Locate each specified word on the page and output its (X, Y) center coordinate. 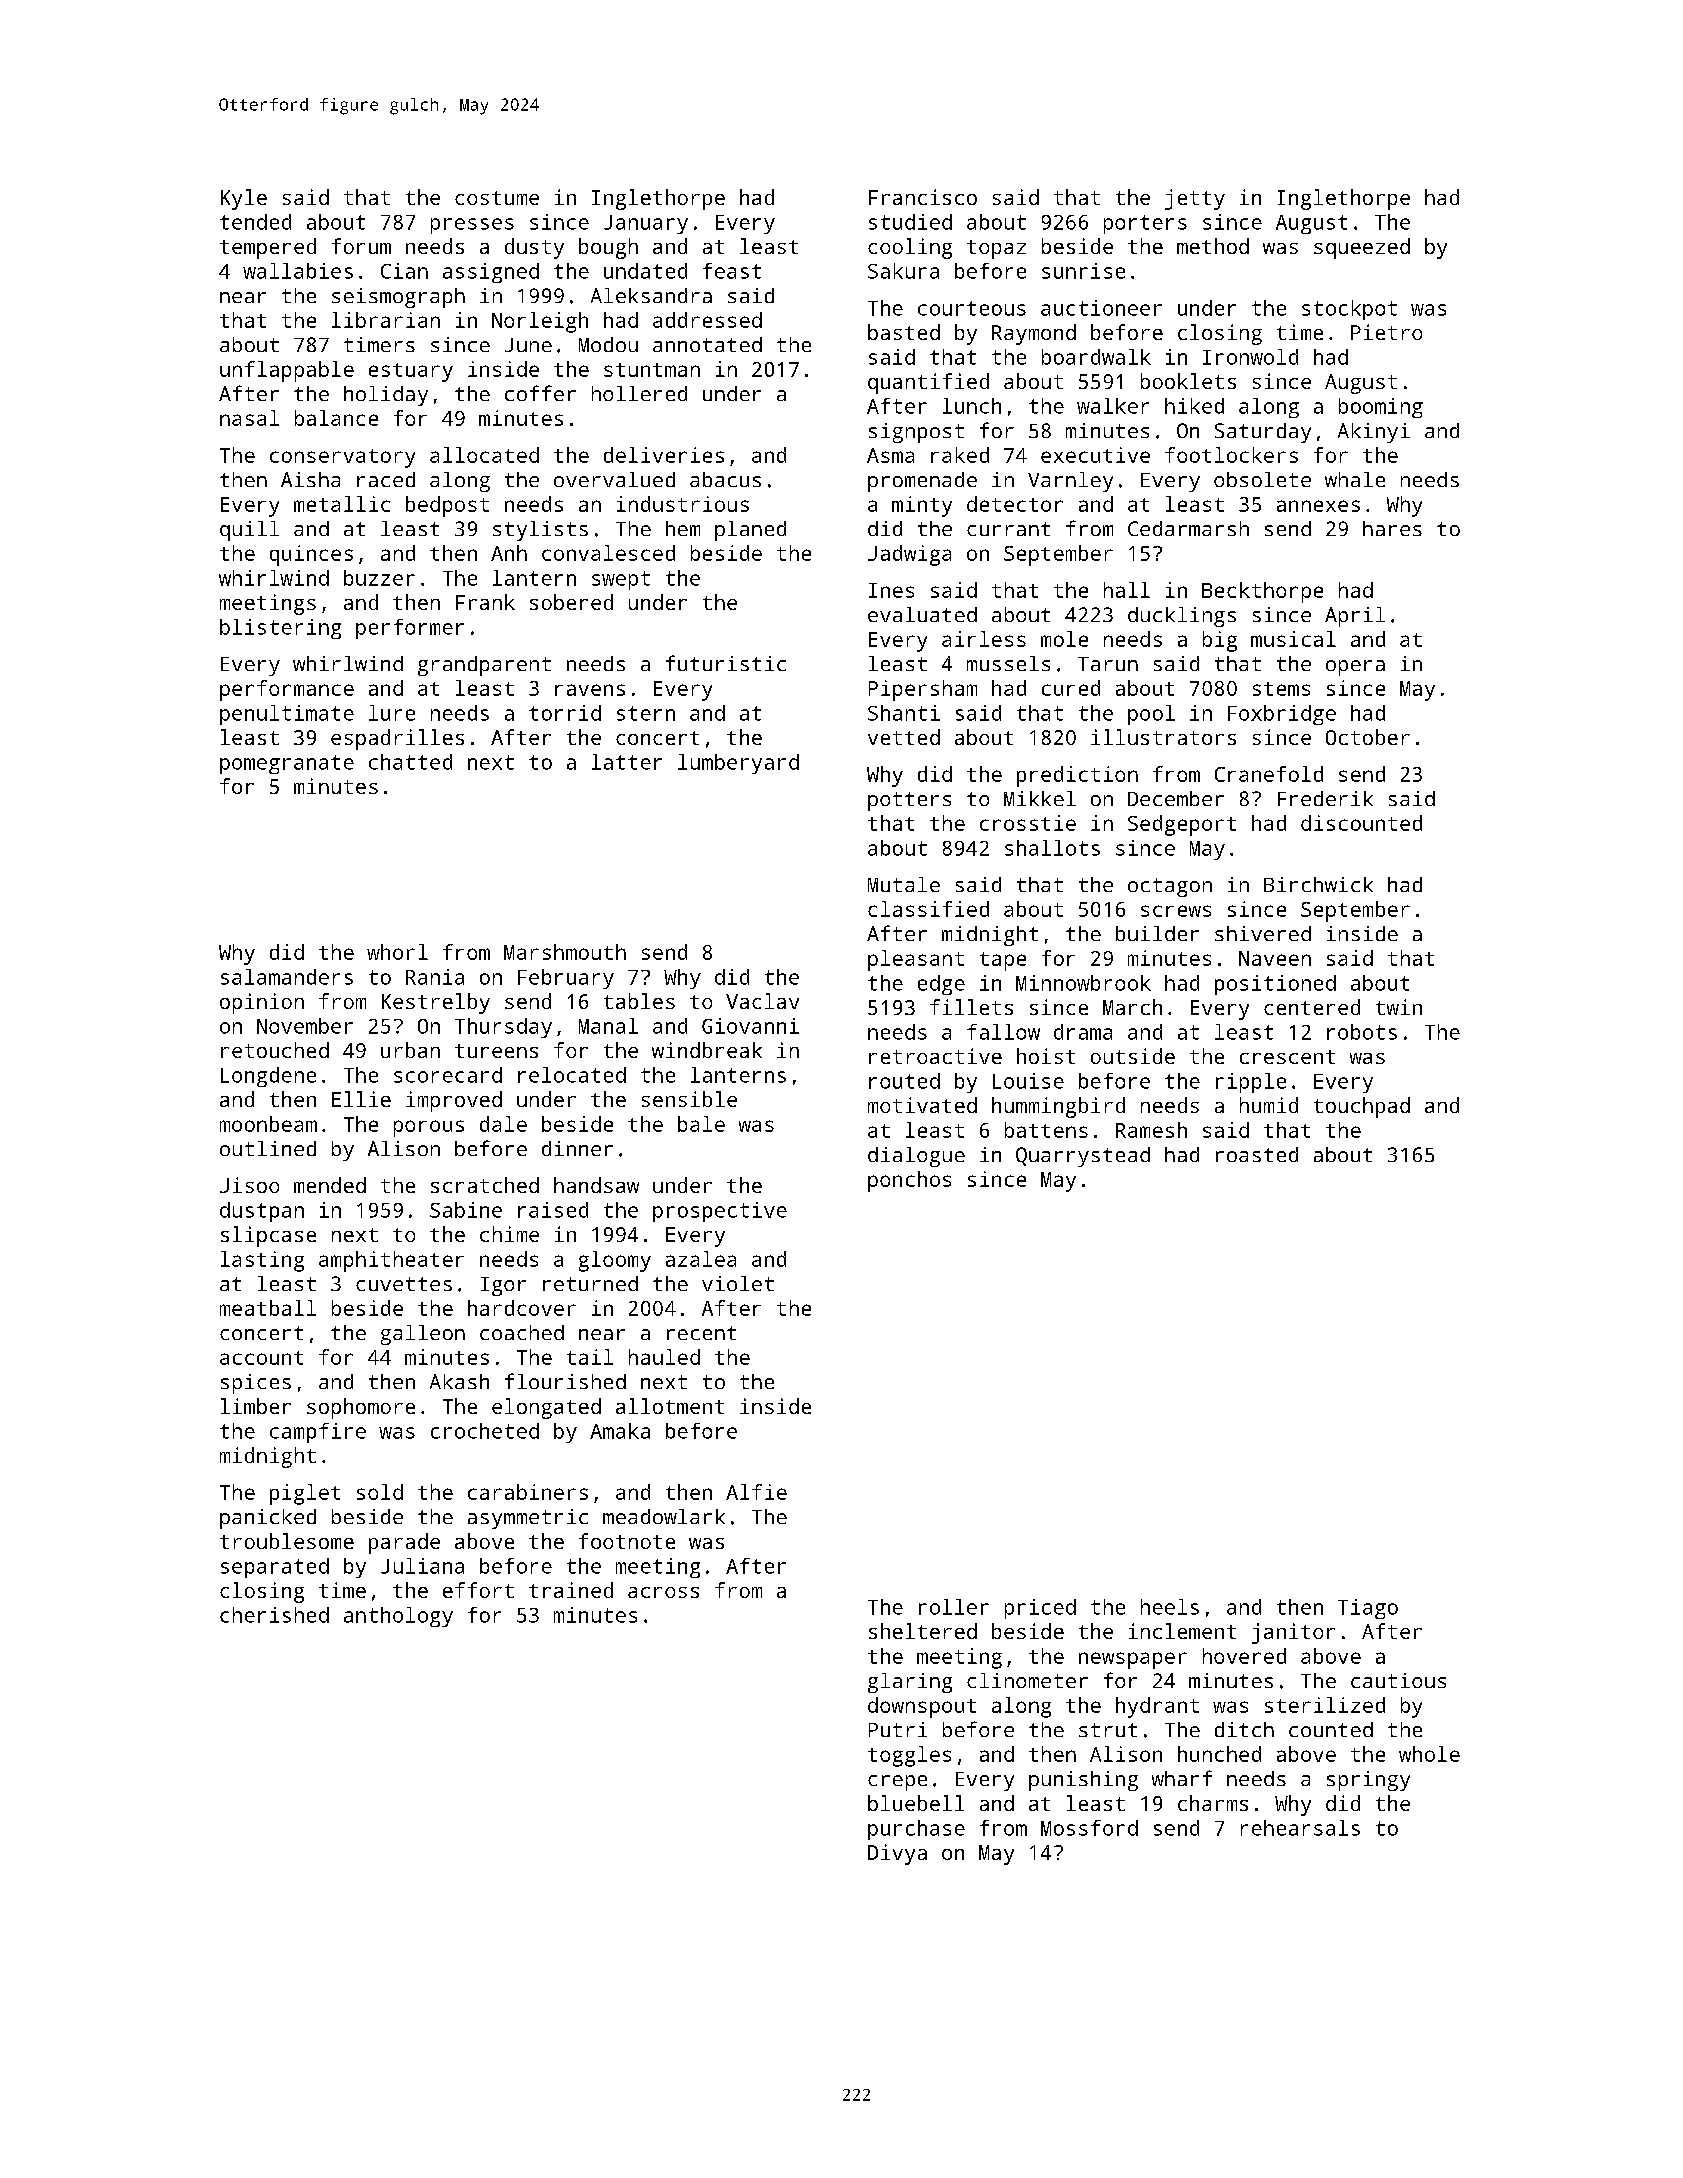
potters (909, 801)
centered (1312, 1007)
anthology (398, 1617)
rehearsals (1300, 1828)
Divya (897, 1854)
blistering (280, 629)
